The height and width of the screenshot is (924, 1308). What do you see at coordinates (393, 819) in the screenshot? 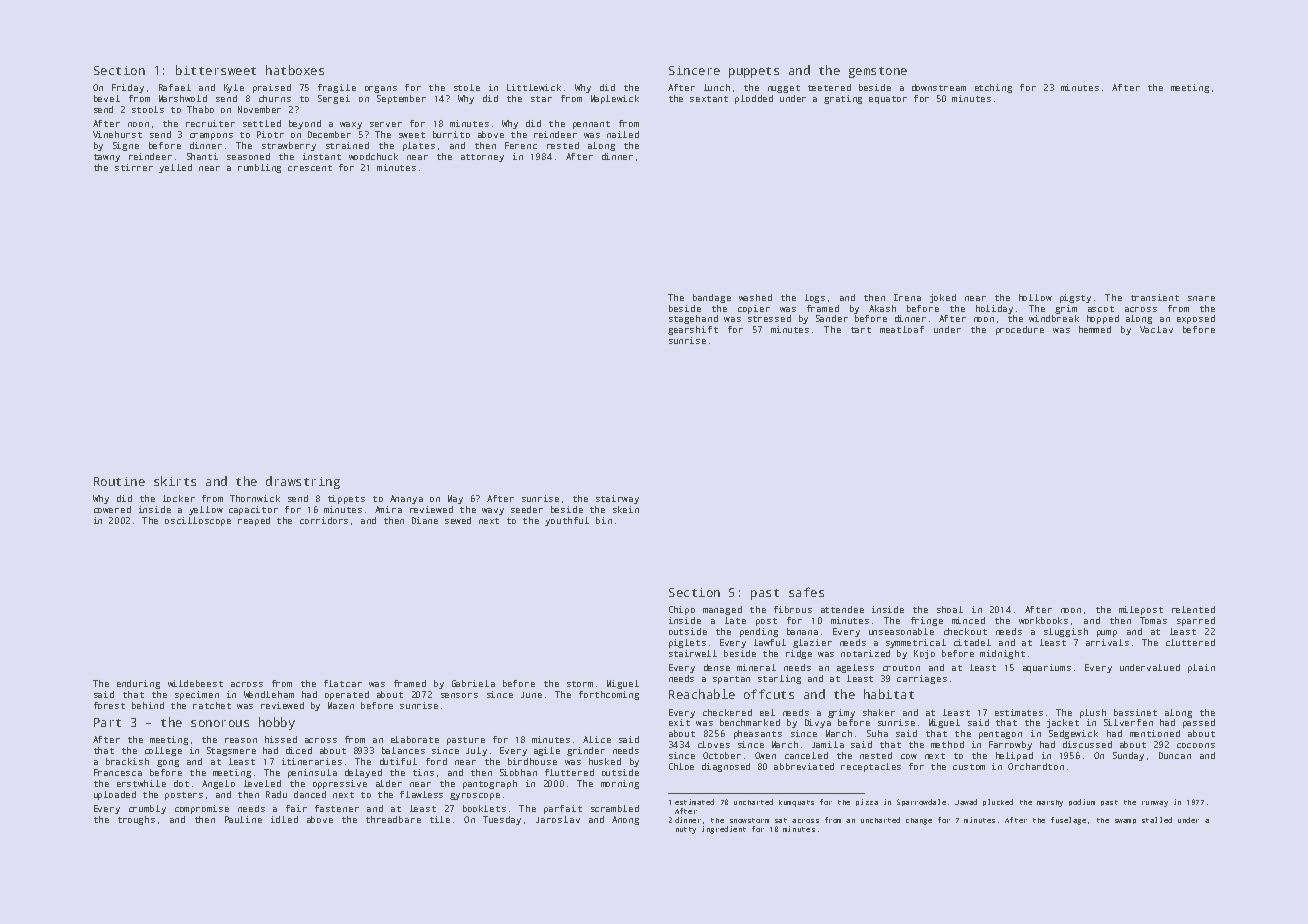
I see `threadbare` at bounding box center [393, 819].
